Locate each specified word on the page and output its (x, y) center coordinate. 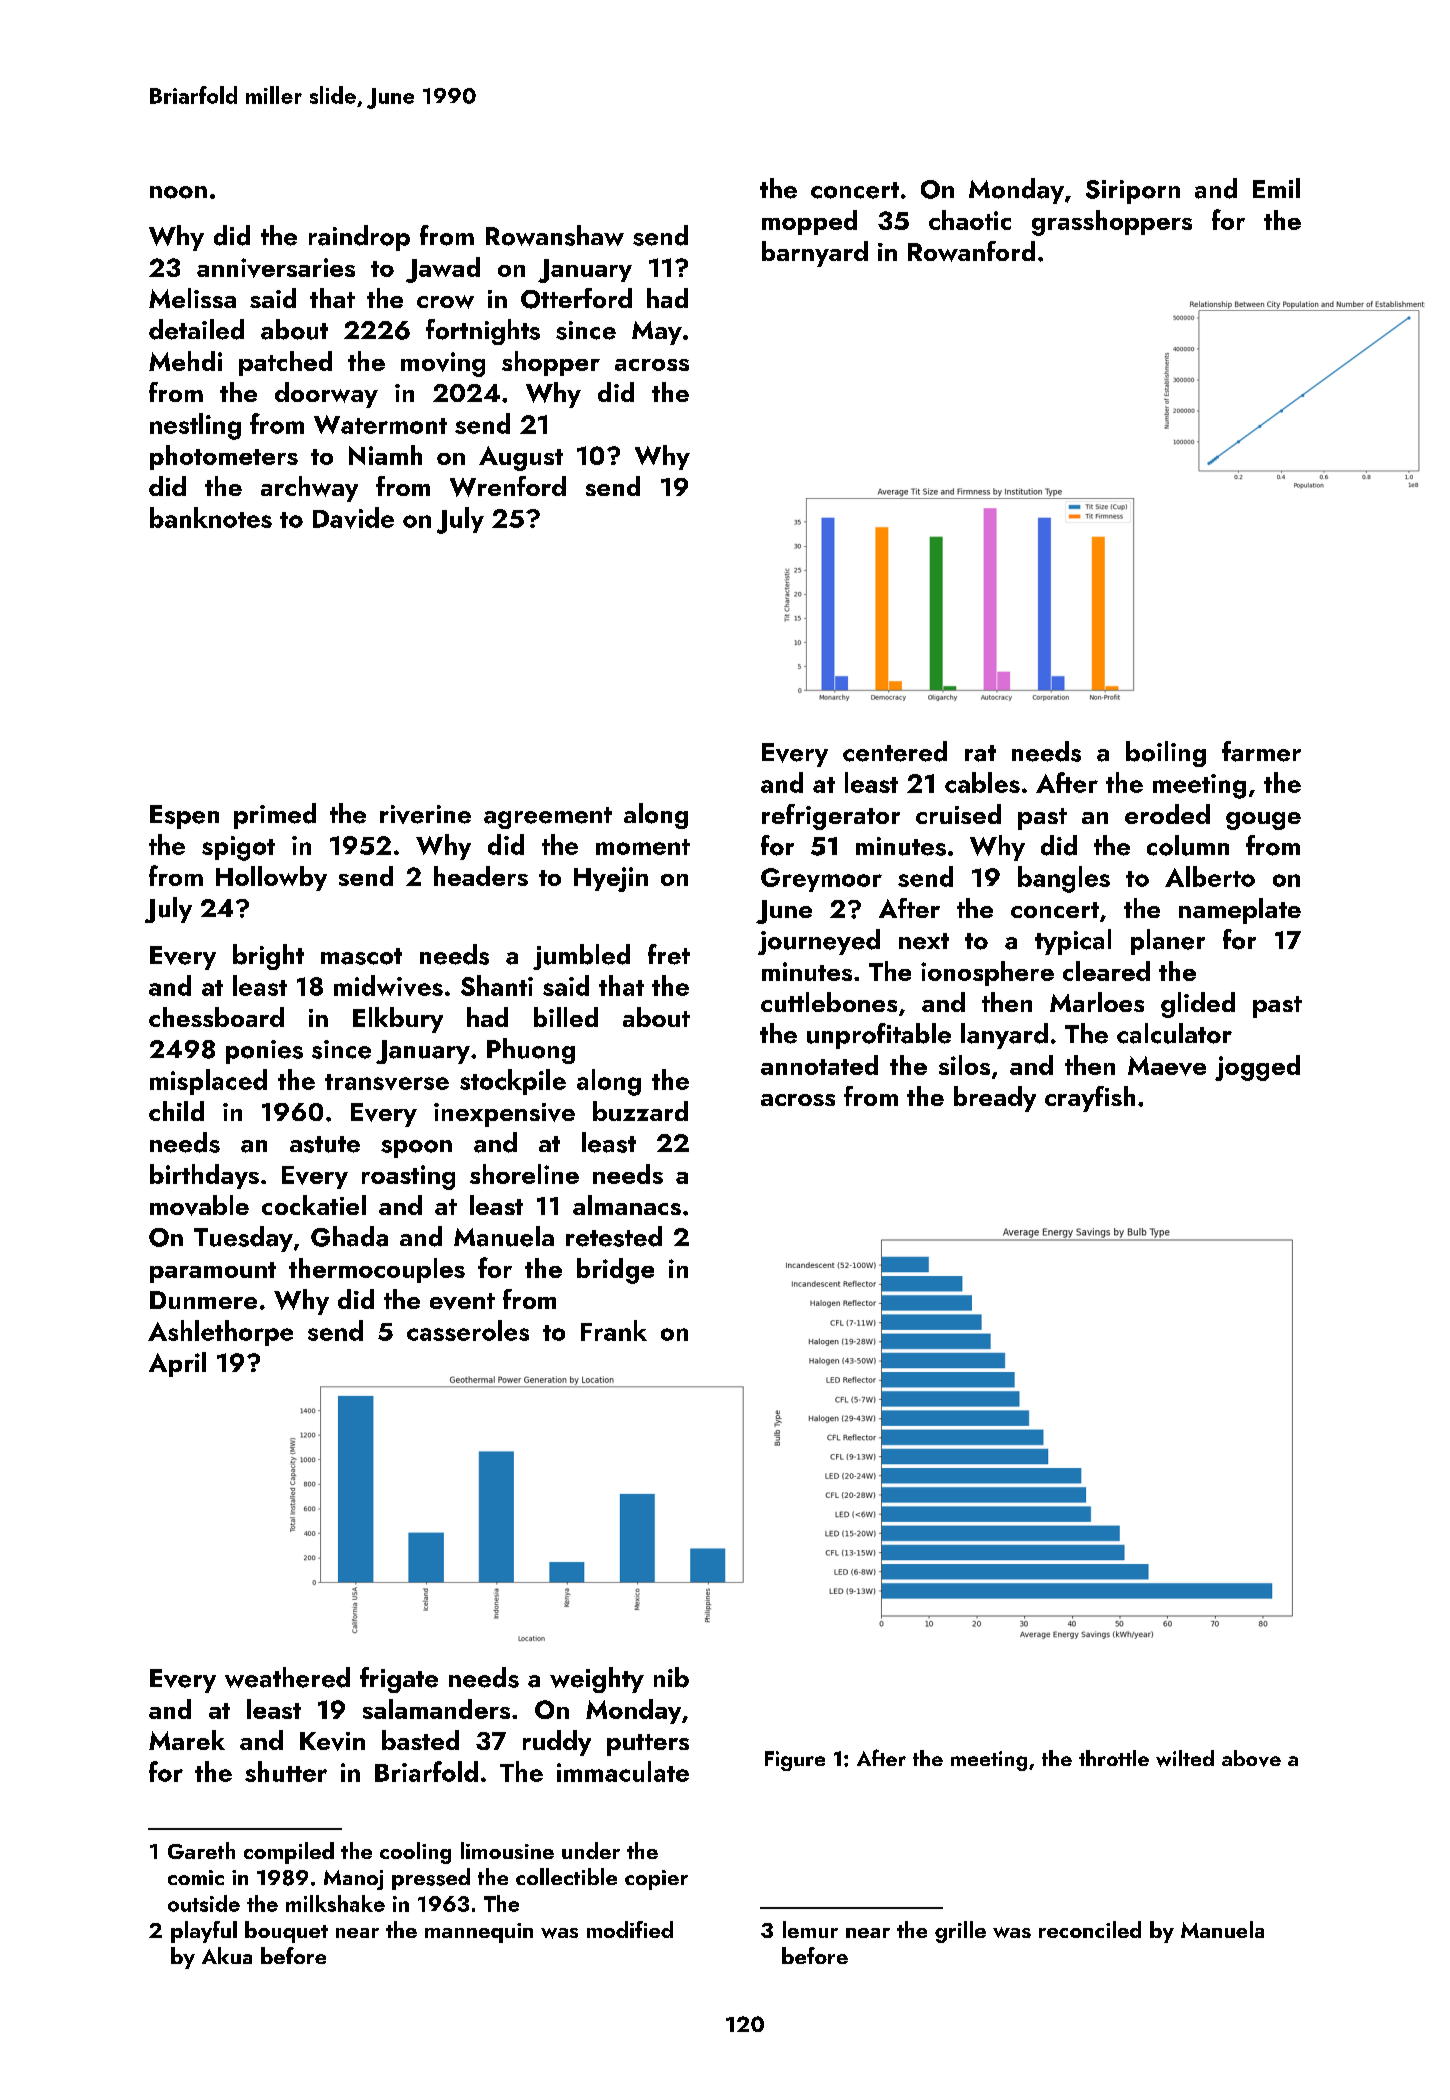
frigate (399, 1680)
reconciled (1090, 1929)
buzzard (640, 1111)
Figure (795, 1761)
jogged (1257, 1068)
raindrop (359, 238)
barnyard (815, 254)
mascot (361, 956)
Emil (1276, 188)
